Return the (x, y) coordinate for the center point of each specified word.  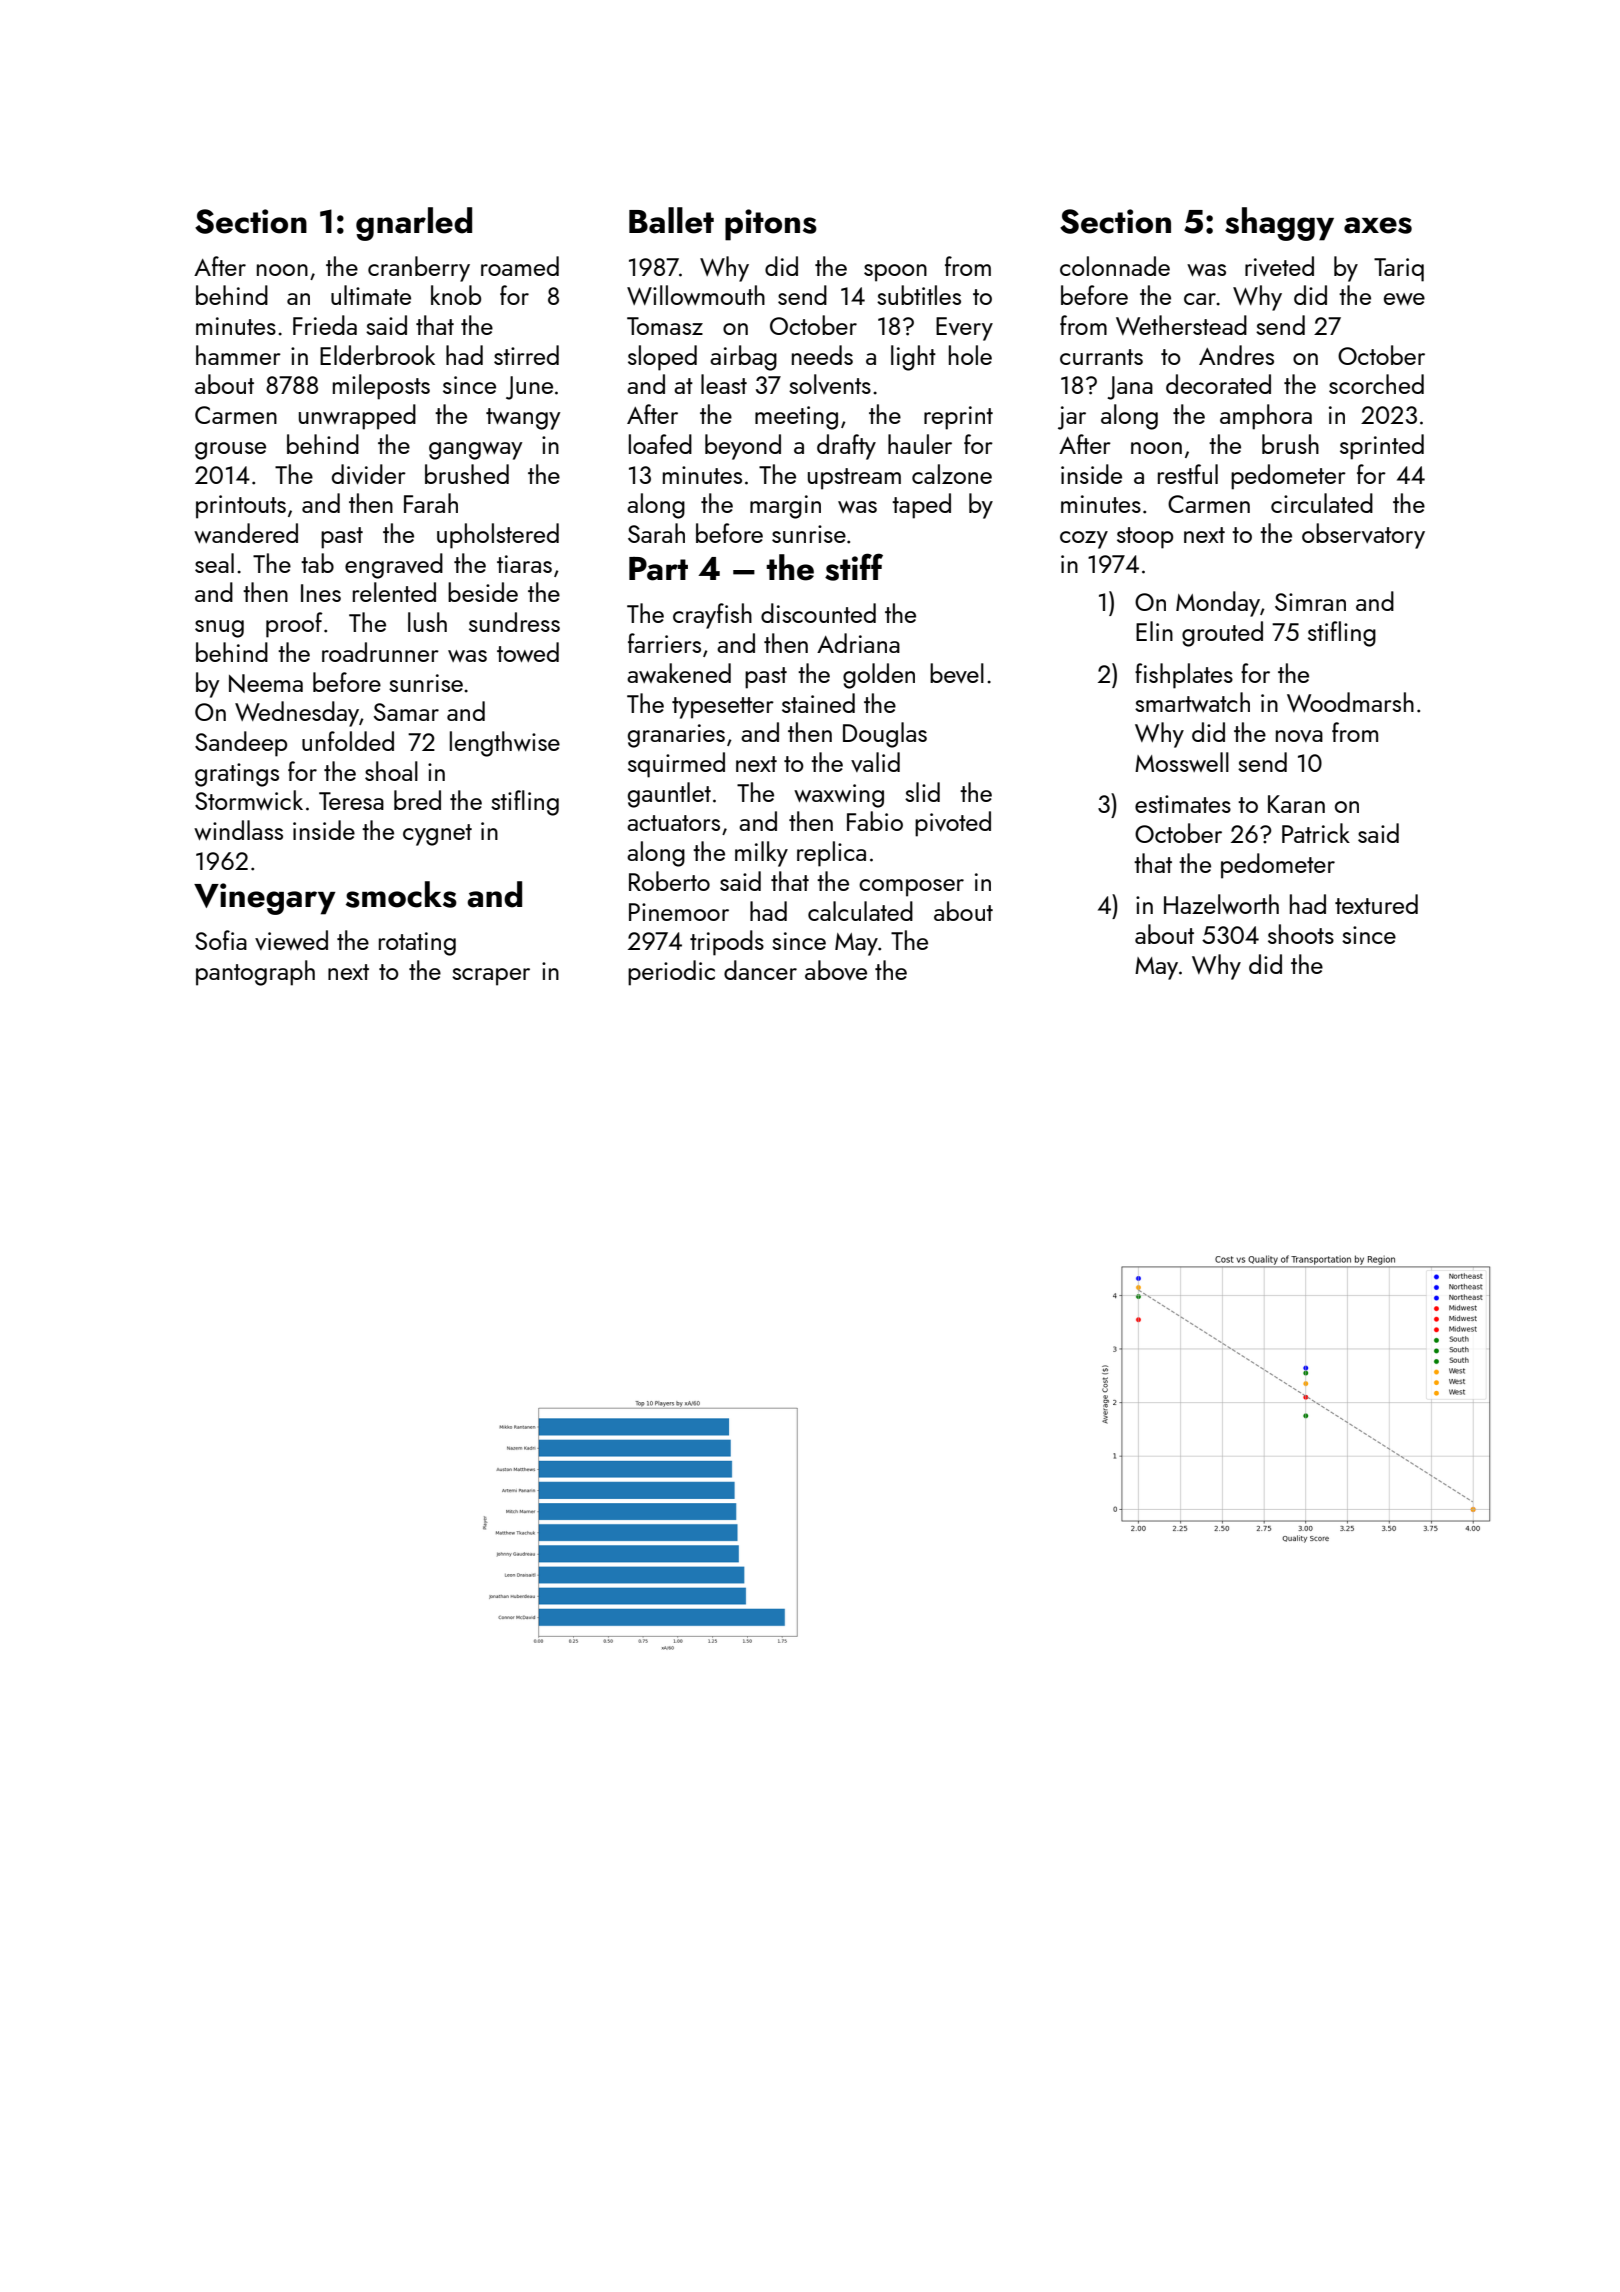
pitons (771, 225)
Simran (1310, 602)
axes (1378, 225)
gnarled (414, 224)
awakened (679, 673)
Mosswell (1182, 762)
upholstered (498, 536)
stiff (854, 567)
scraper (491, 977)
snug (219, 629)
